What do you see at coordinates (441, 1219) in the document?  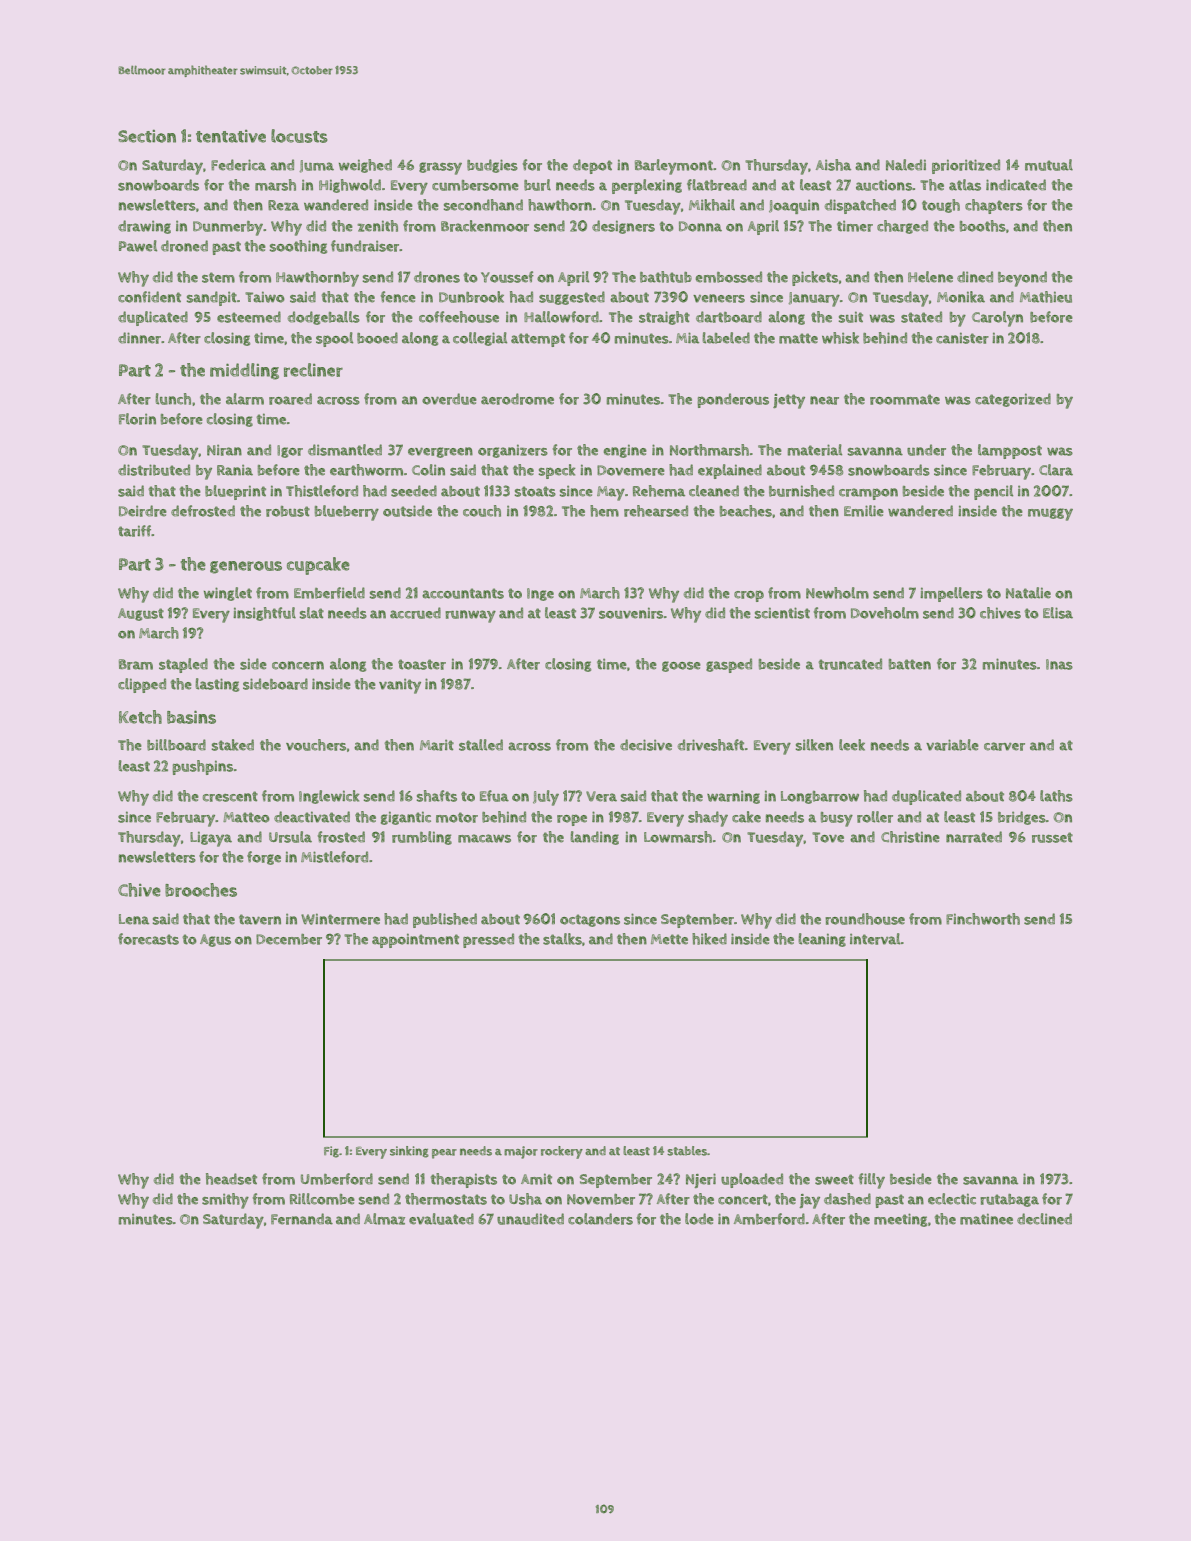 I see `evaluated` at bounding box center [441, 1219].
